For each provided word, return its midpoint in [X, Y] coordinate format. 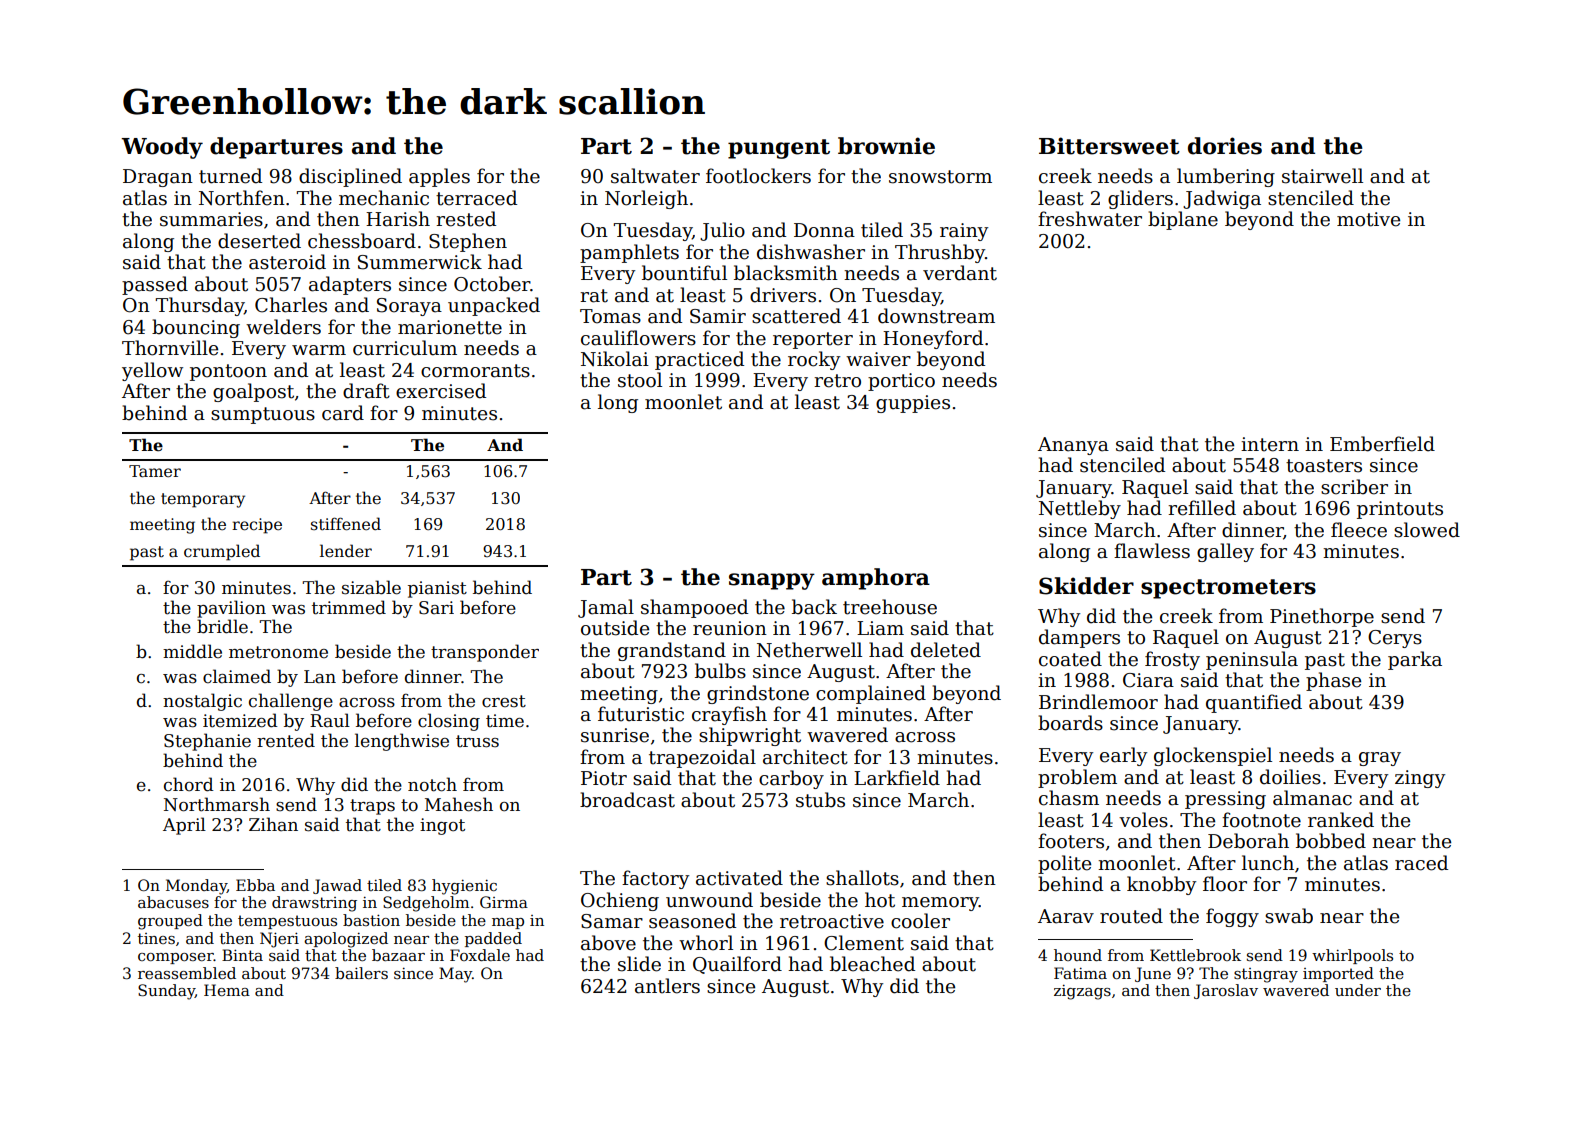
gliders [1140, 199]
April [184, 826]
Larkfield [897, 778]
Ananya [1073, 446]
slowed [1427, 530]
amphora [876, 579]
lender [346, 551]
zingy [1420, 779]
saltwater [655, 176]
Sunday [166, 992]
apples [439, 177]
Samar [612, 921]
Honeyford [933, 339]
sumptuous [263, 415]
